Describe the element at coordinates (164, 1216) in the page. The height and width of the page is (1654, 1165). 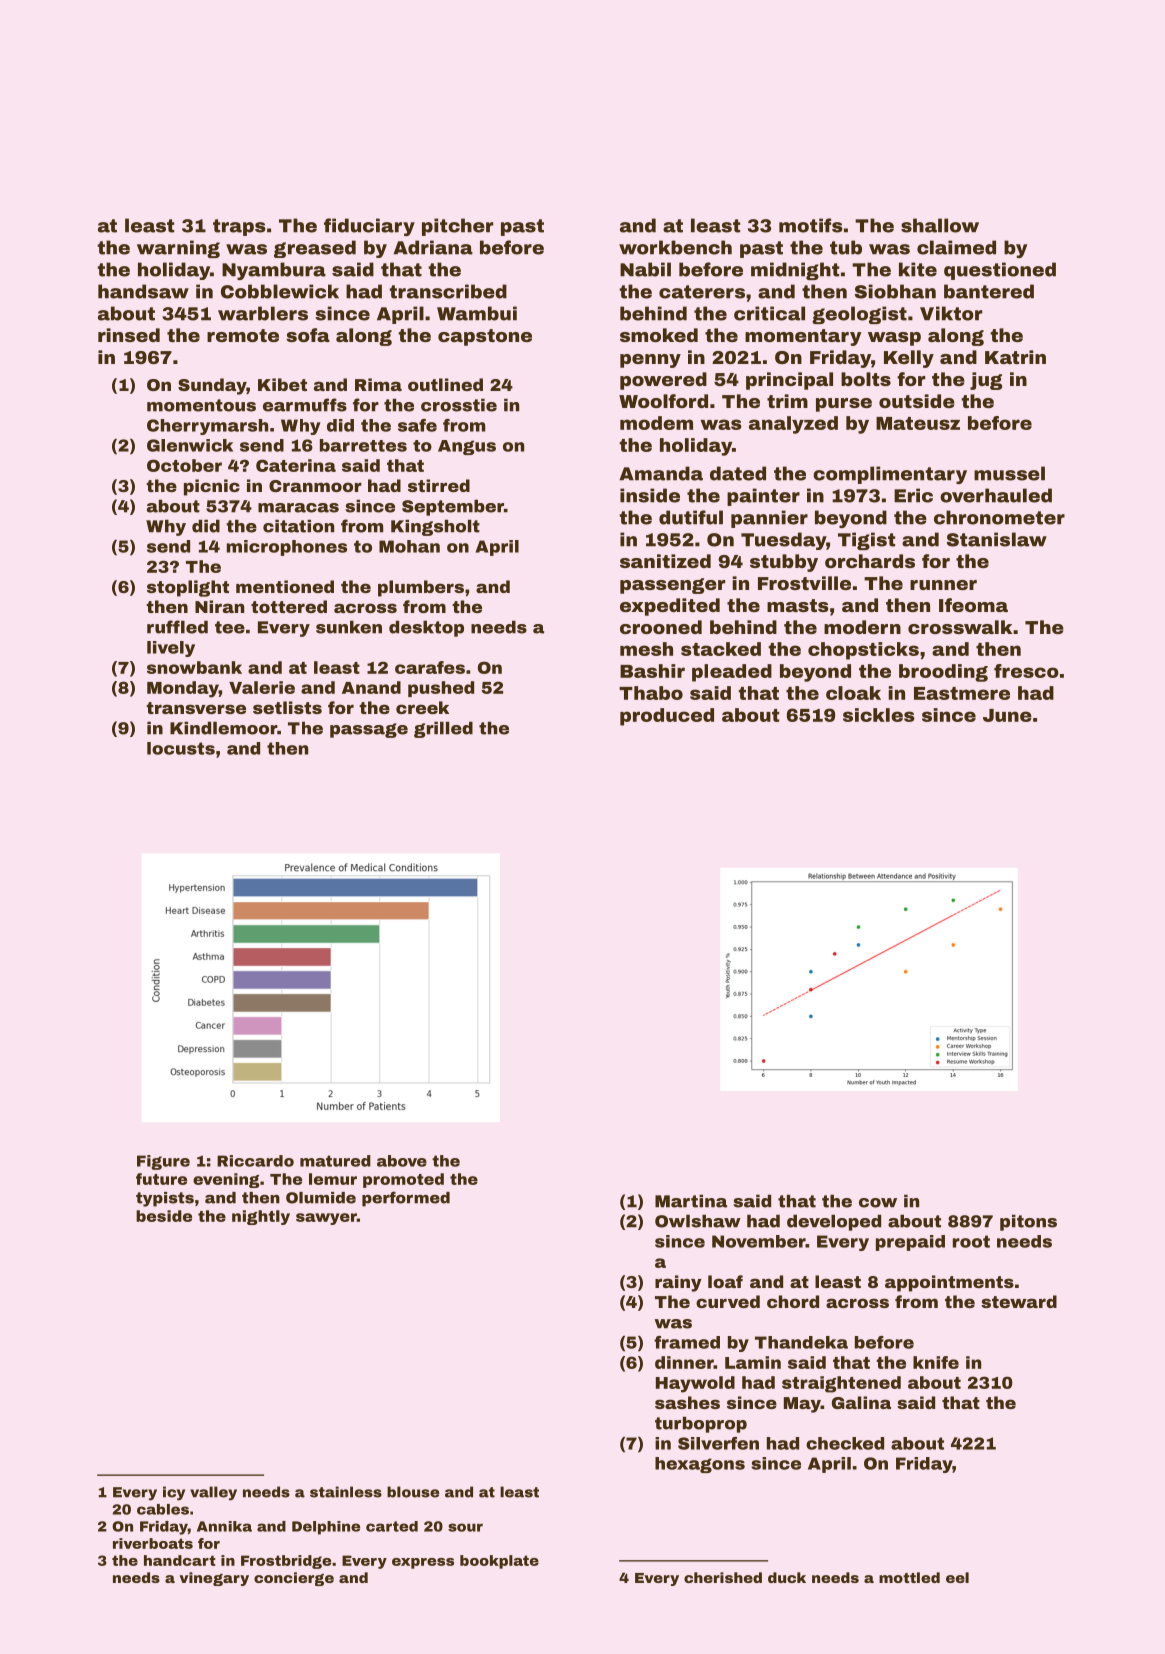
I see `beside` at that location.
